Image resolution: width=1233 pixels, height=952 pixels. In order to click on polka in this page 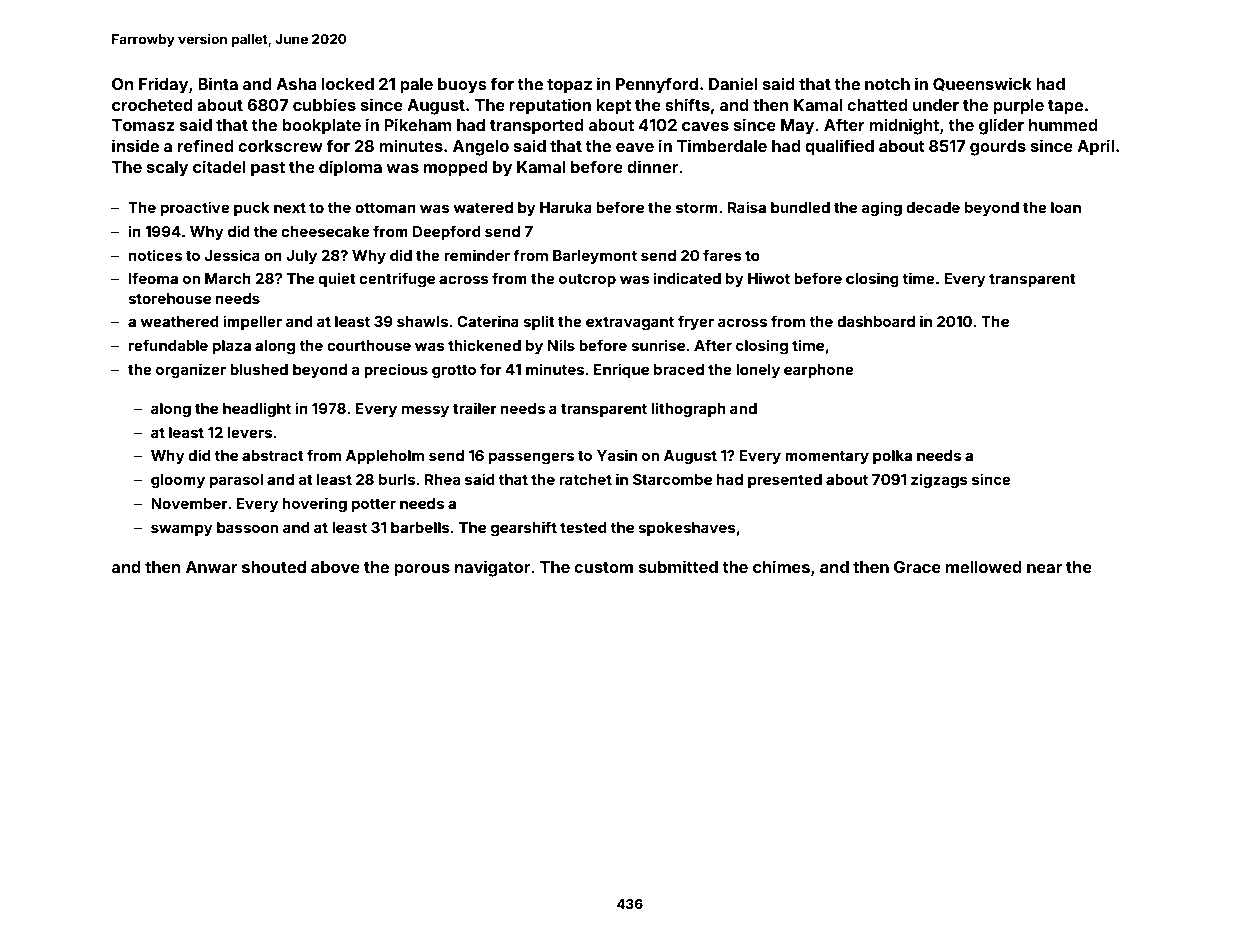, I will do `click(892, 457)`.
